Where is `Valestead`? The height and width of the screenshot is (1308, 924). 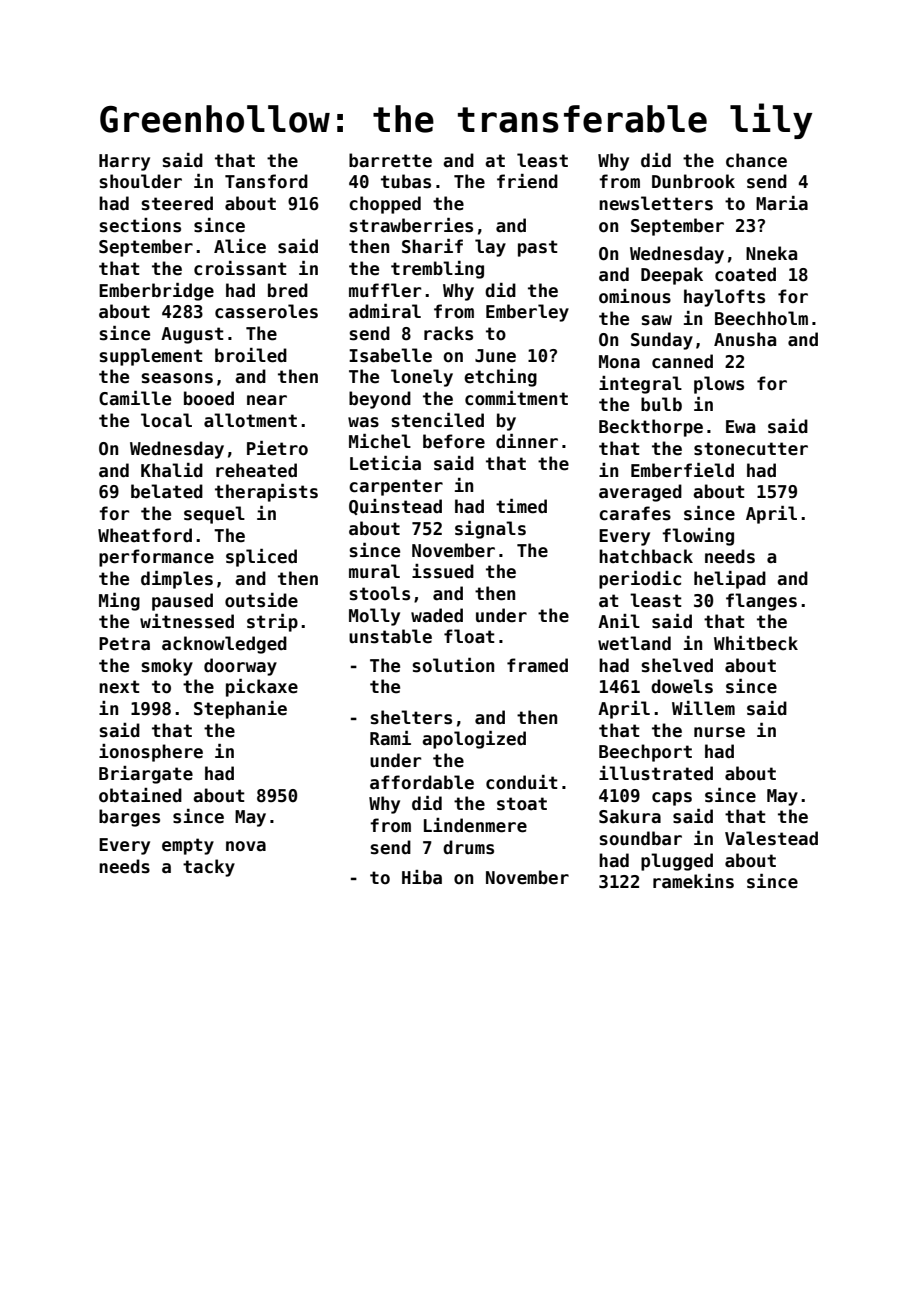 Valestead is located at coordinates (771, 838).
